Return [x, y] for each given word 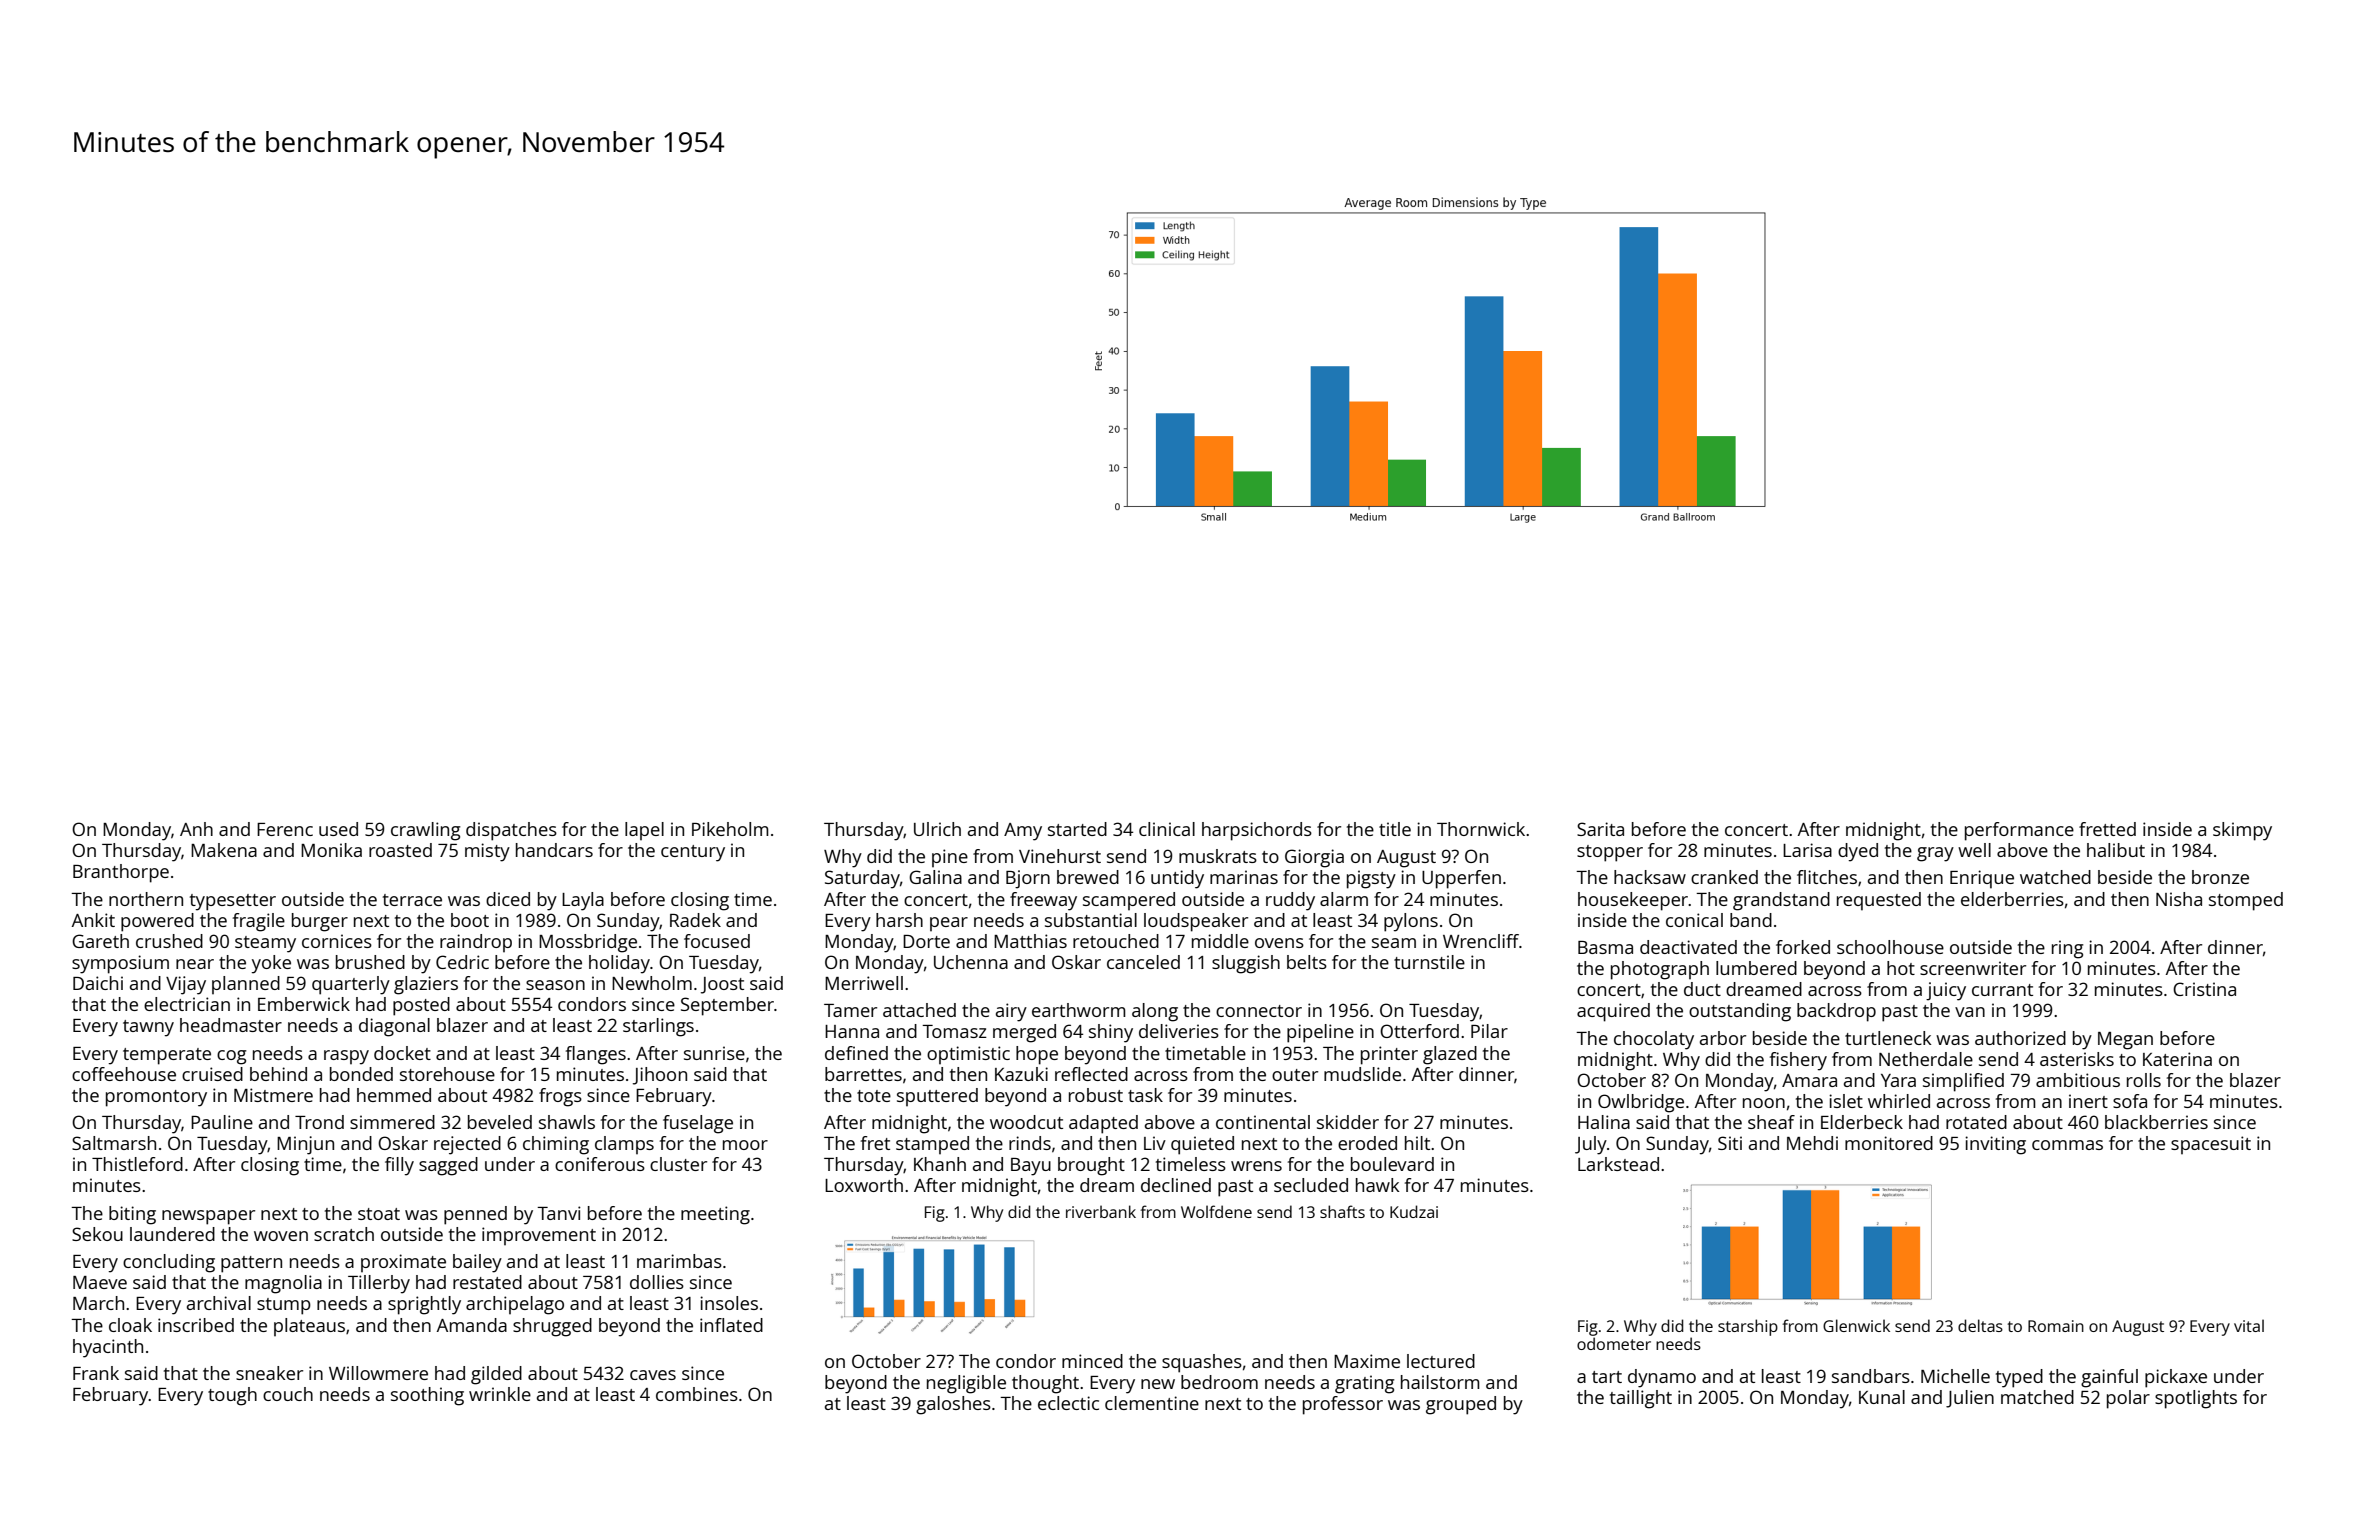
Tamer [850, 1010]
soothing [427, 1396]
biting [132, 1215]
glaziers [426, 985]
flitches [1827, 877]
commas [2067, 1145]
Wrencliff [1481, 941]
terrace [412, 900]
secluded [1311, 1185]
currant [2002, 990]
